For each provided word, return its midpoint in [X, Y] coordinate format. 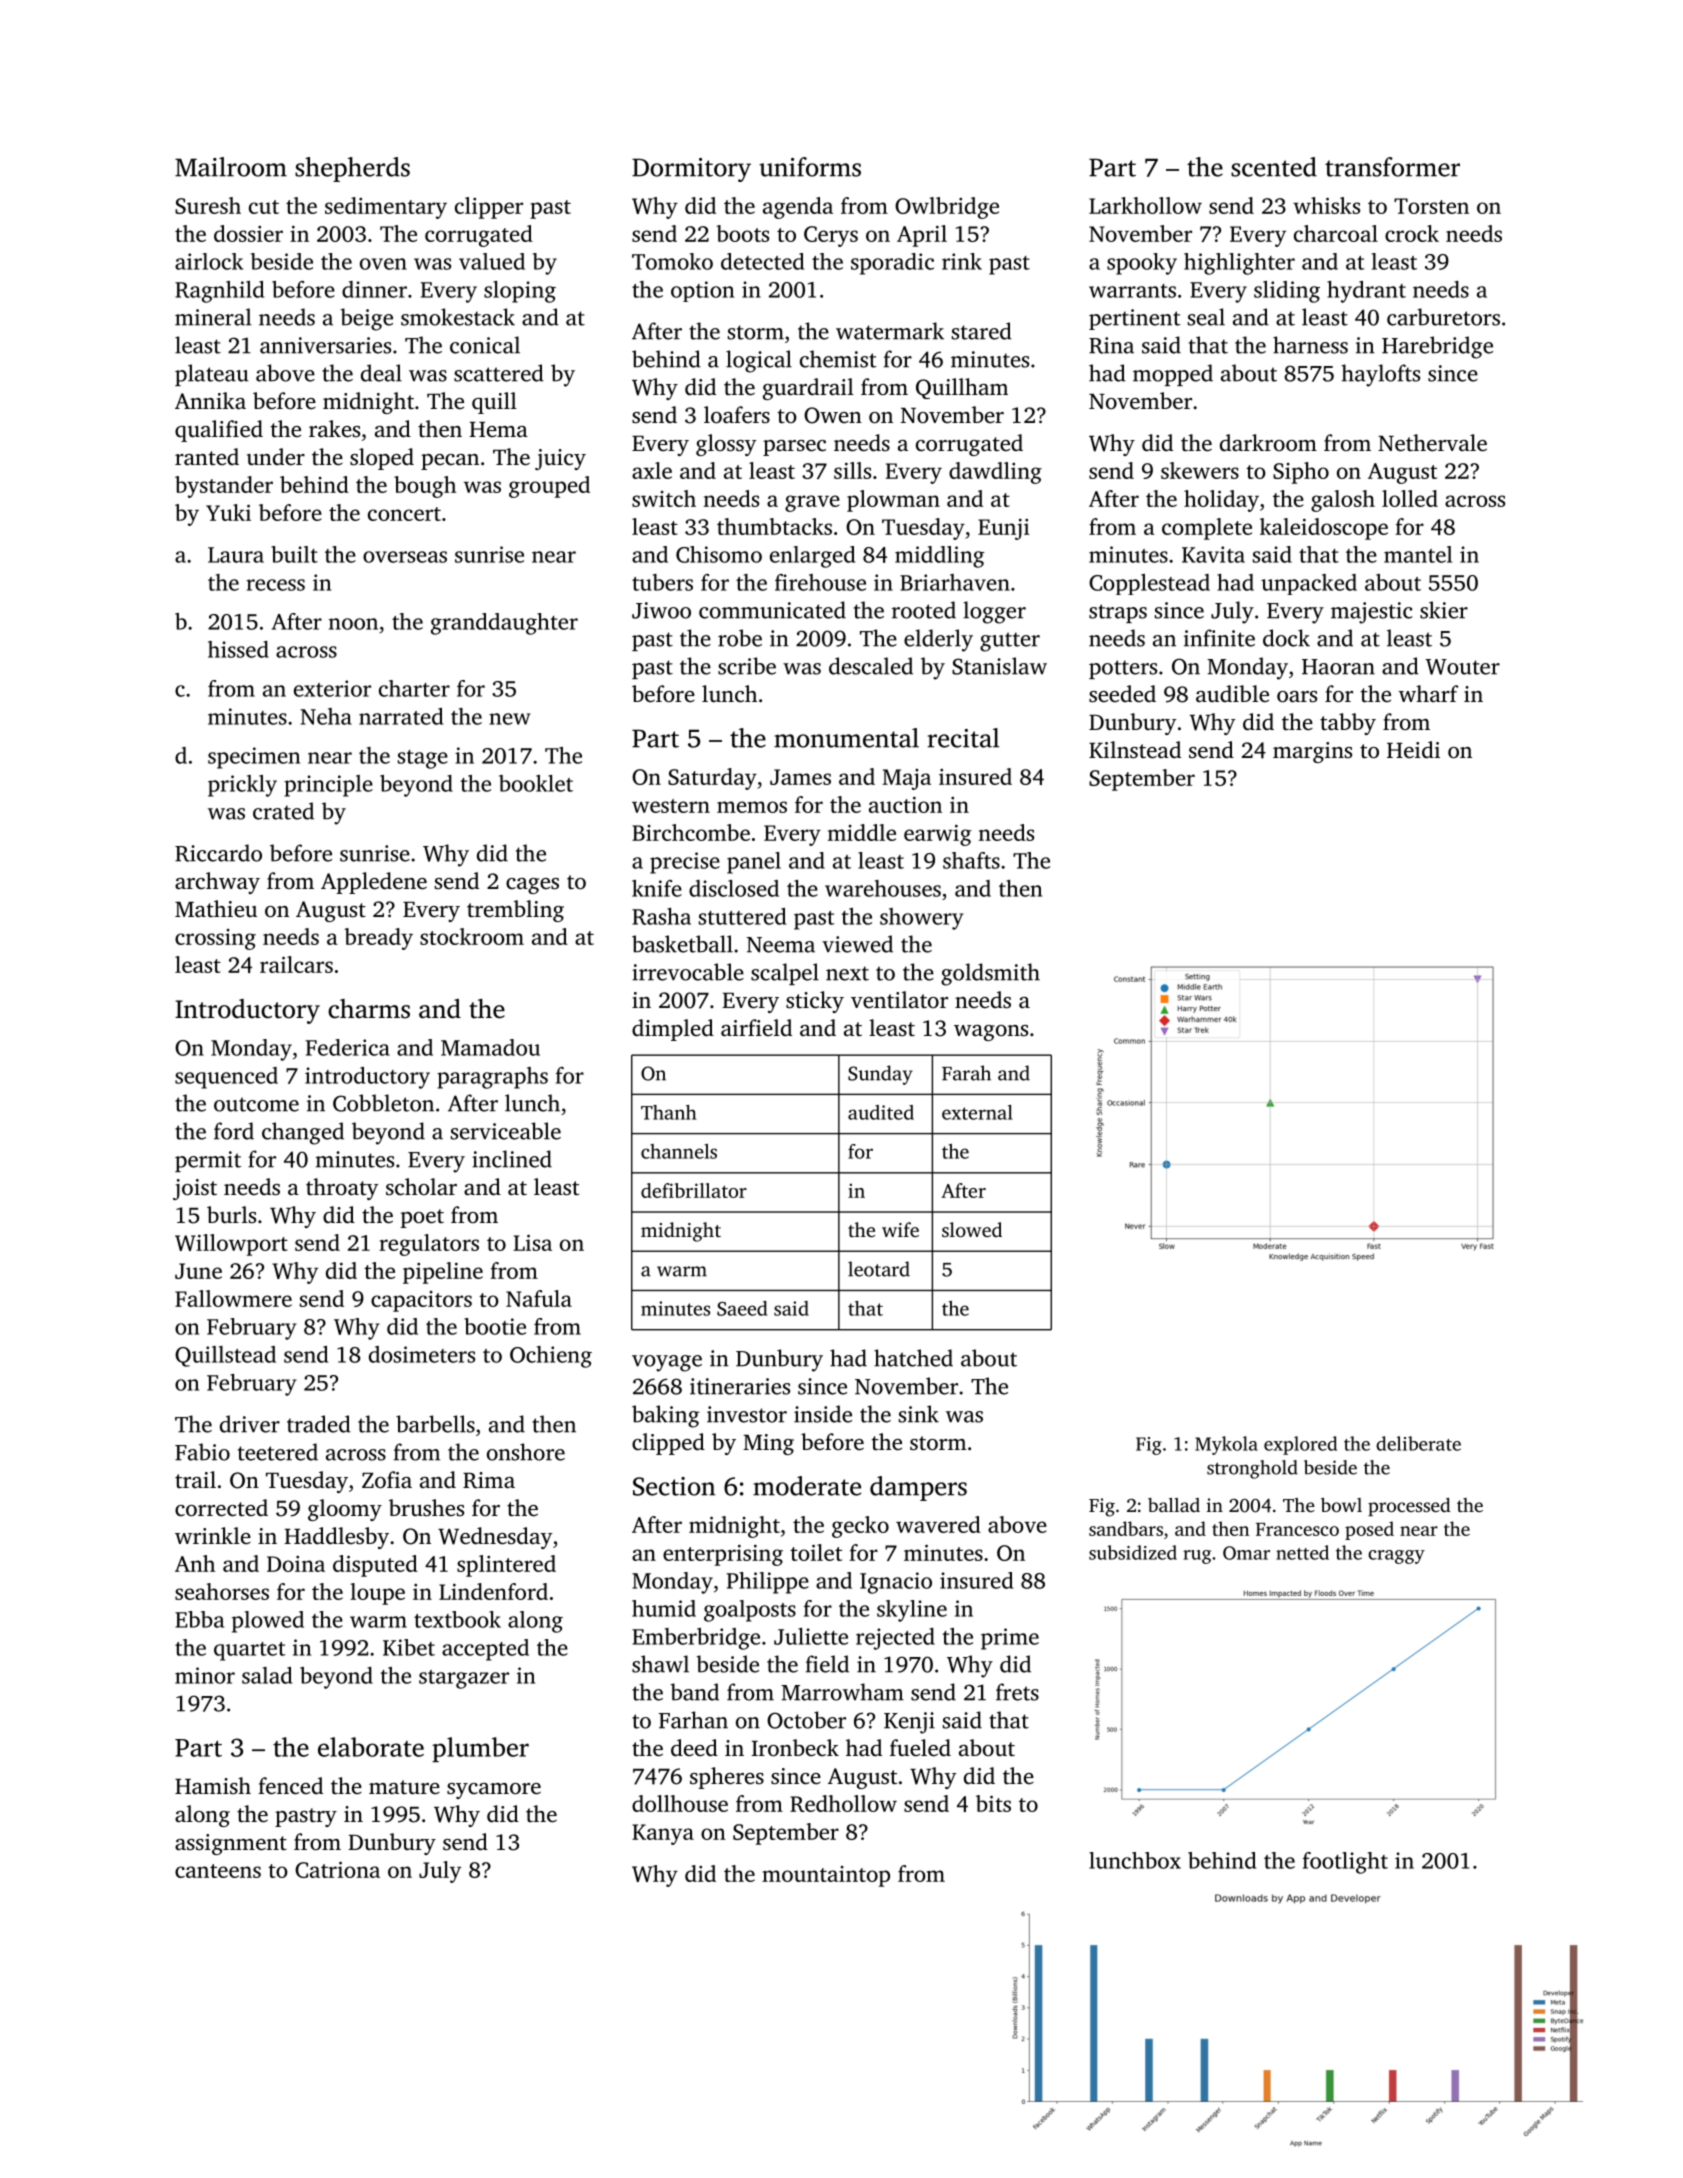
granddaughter [504, 624]
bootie [495, 1326]
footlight [1345, 1863]
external [977, 1112]
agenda [798, 208]
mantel [1418, 554]
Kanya [663, 1834]
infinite [1219, 638]
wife [900, 1229]
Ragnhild [219, 292]
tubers [662, 582]
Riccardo [218, 853]
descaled [871, 666]
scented [1274, 167]
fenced [290, 1786]
